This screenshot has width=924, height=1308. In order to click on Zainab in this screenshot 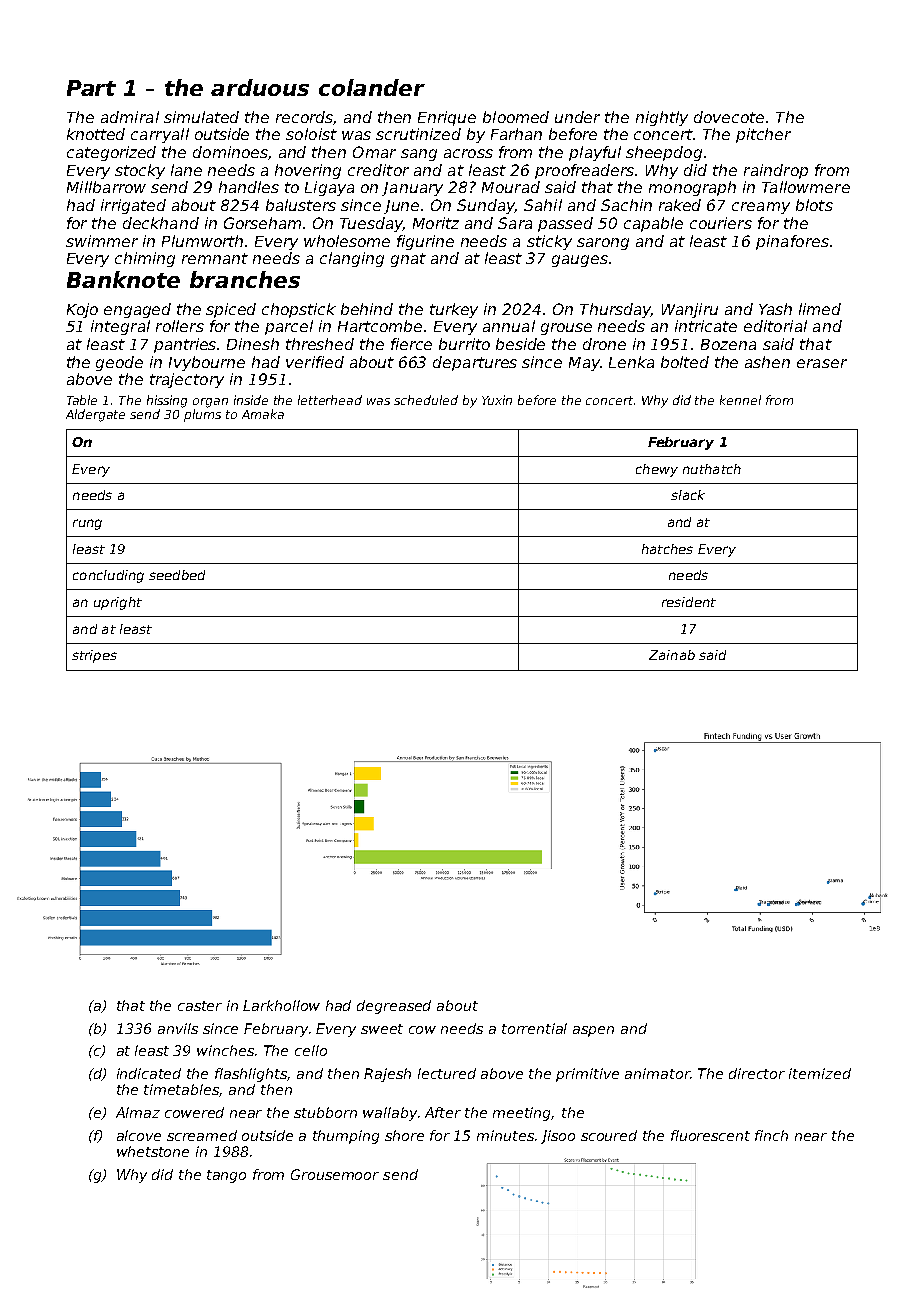, I will do `click(672, 655)`.
